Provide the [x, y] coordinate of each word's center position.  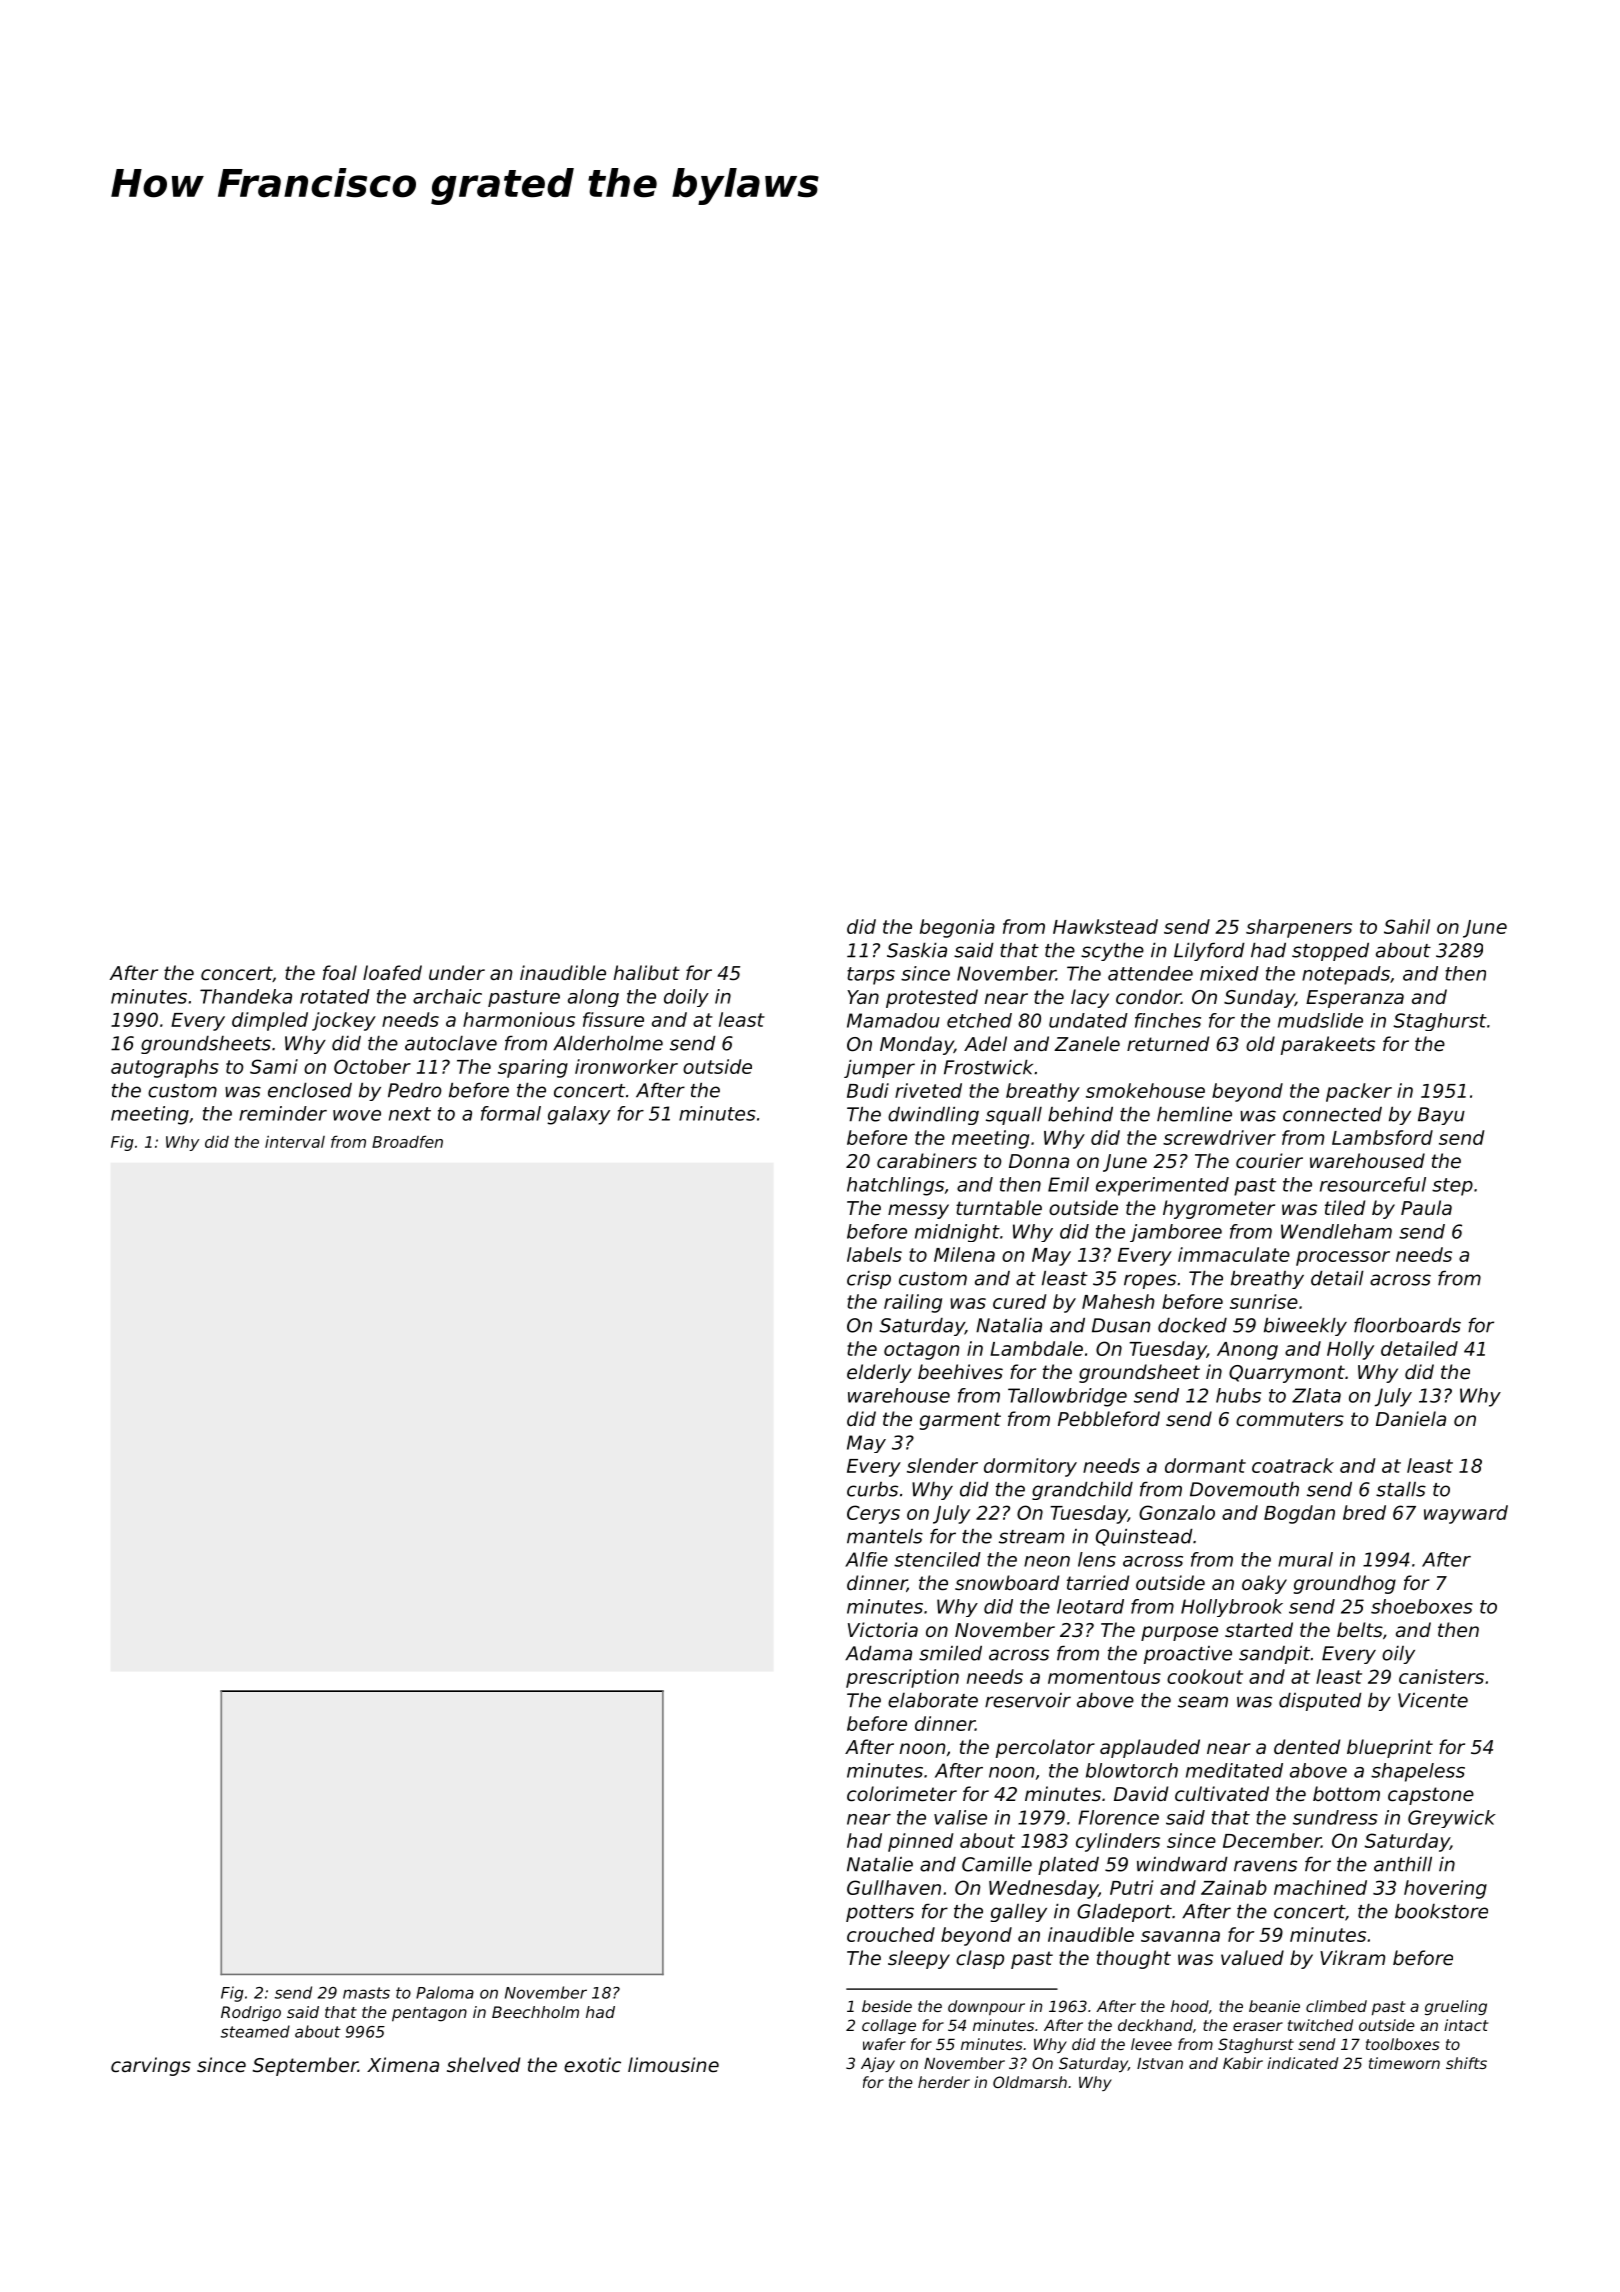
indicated [1302, 2063]
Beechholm [535, 2012]
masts [366, 1993]
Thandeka [246, 996]
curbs [872, 1489]
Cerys [873, 1514]
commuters [1290, 1419]
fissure [613, 1019]
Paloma [445, 1992]
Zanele [1087, 1043]
